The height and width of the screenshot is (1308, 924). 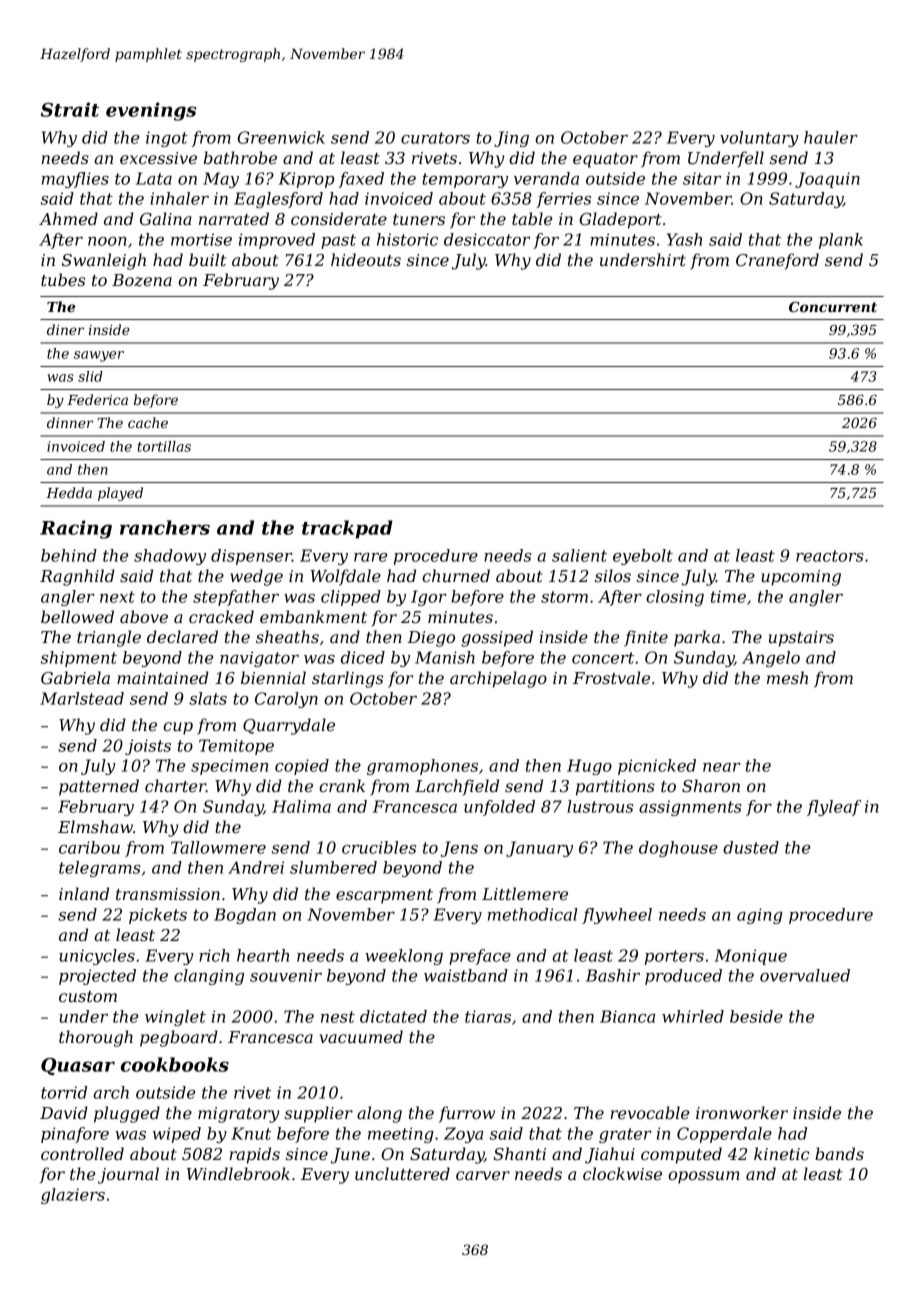 What do you see at coordinates (89, 847) in the screenshot?
I see `caribou` at bounding box center [89, 847].
